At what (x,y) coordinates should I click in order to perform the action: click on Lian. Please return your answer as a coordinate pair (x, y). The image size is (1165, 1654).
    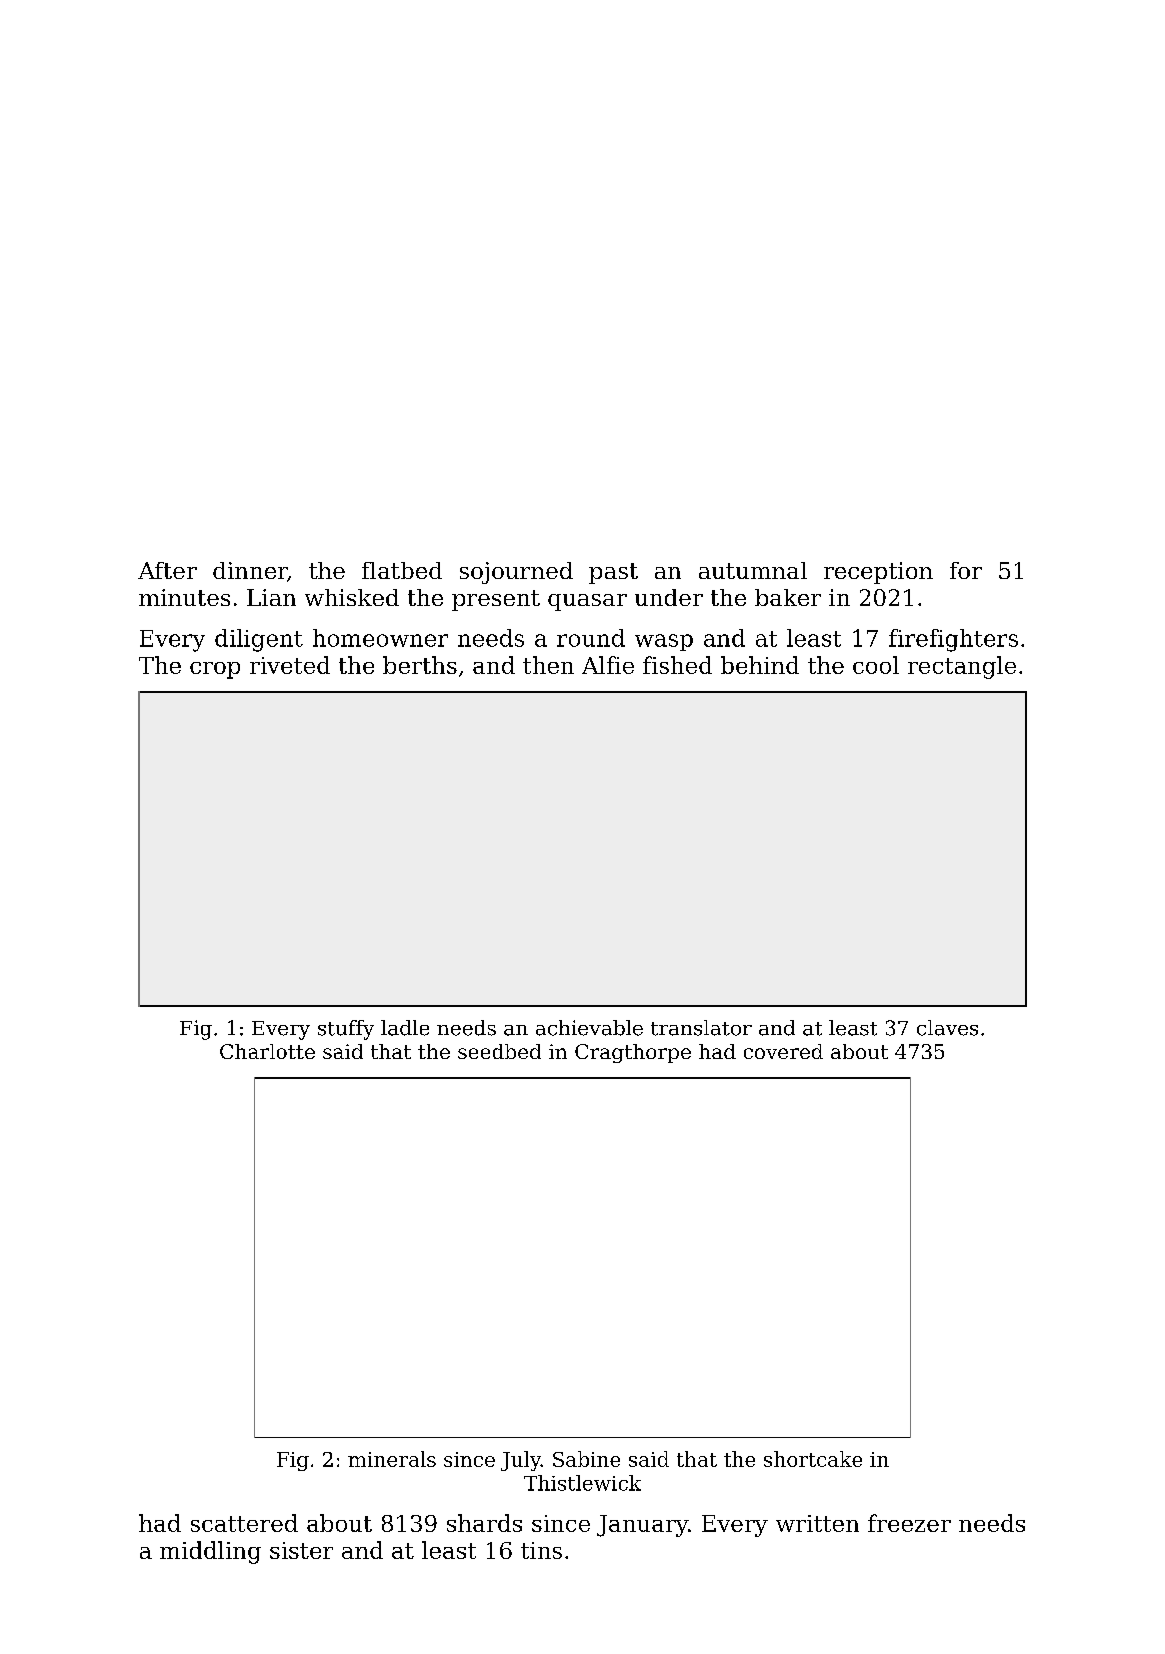
    Looking at the image, I should click on (271, 597).
